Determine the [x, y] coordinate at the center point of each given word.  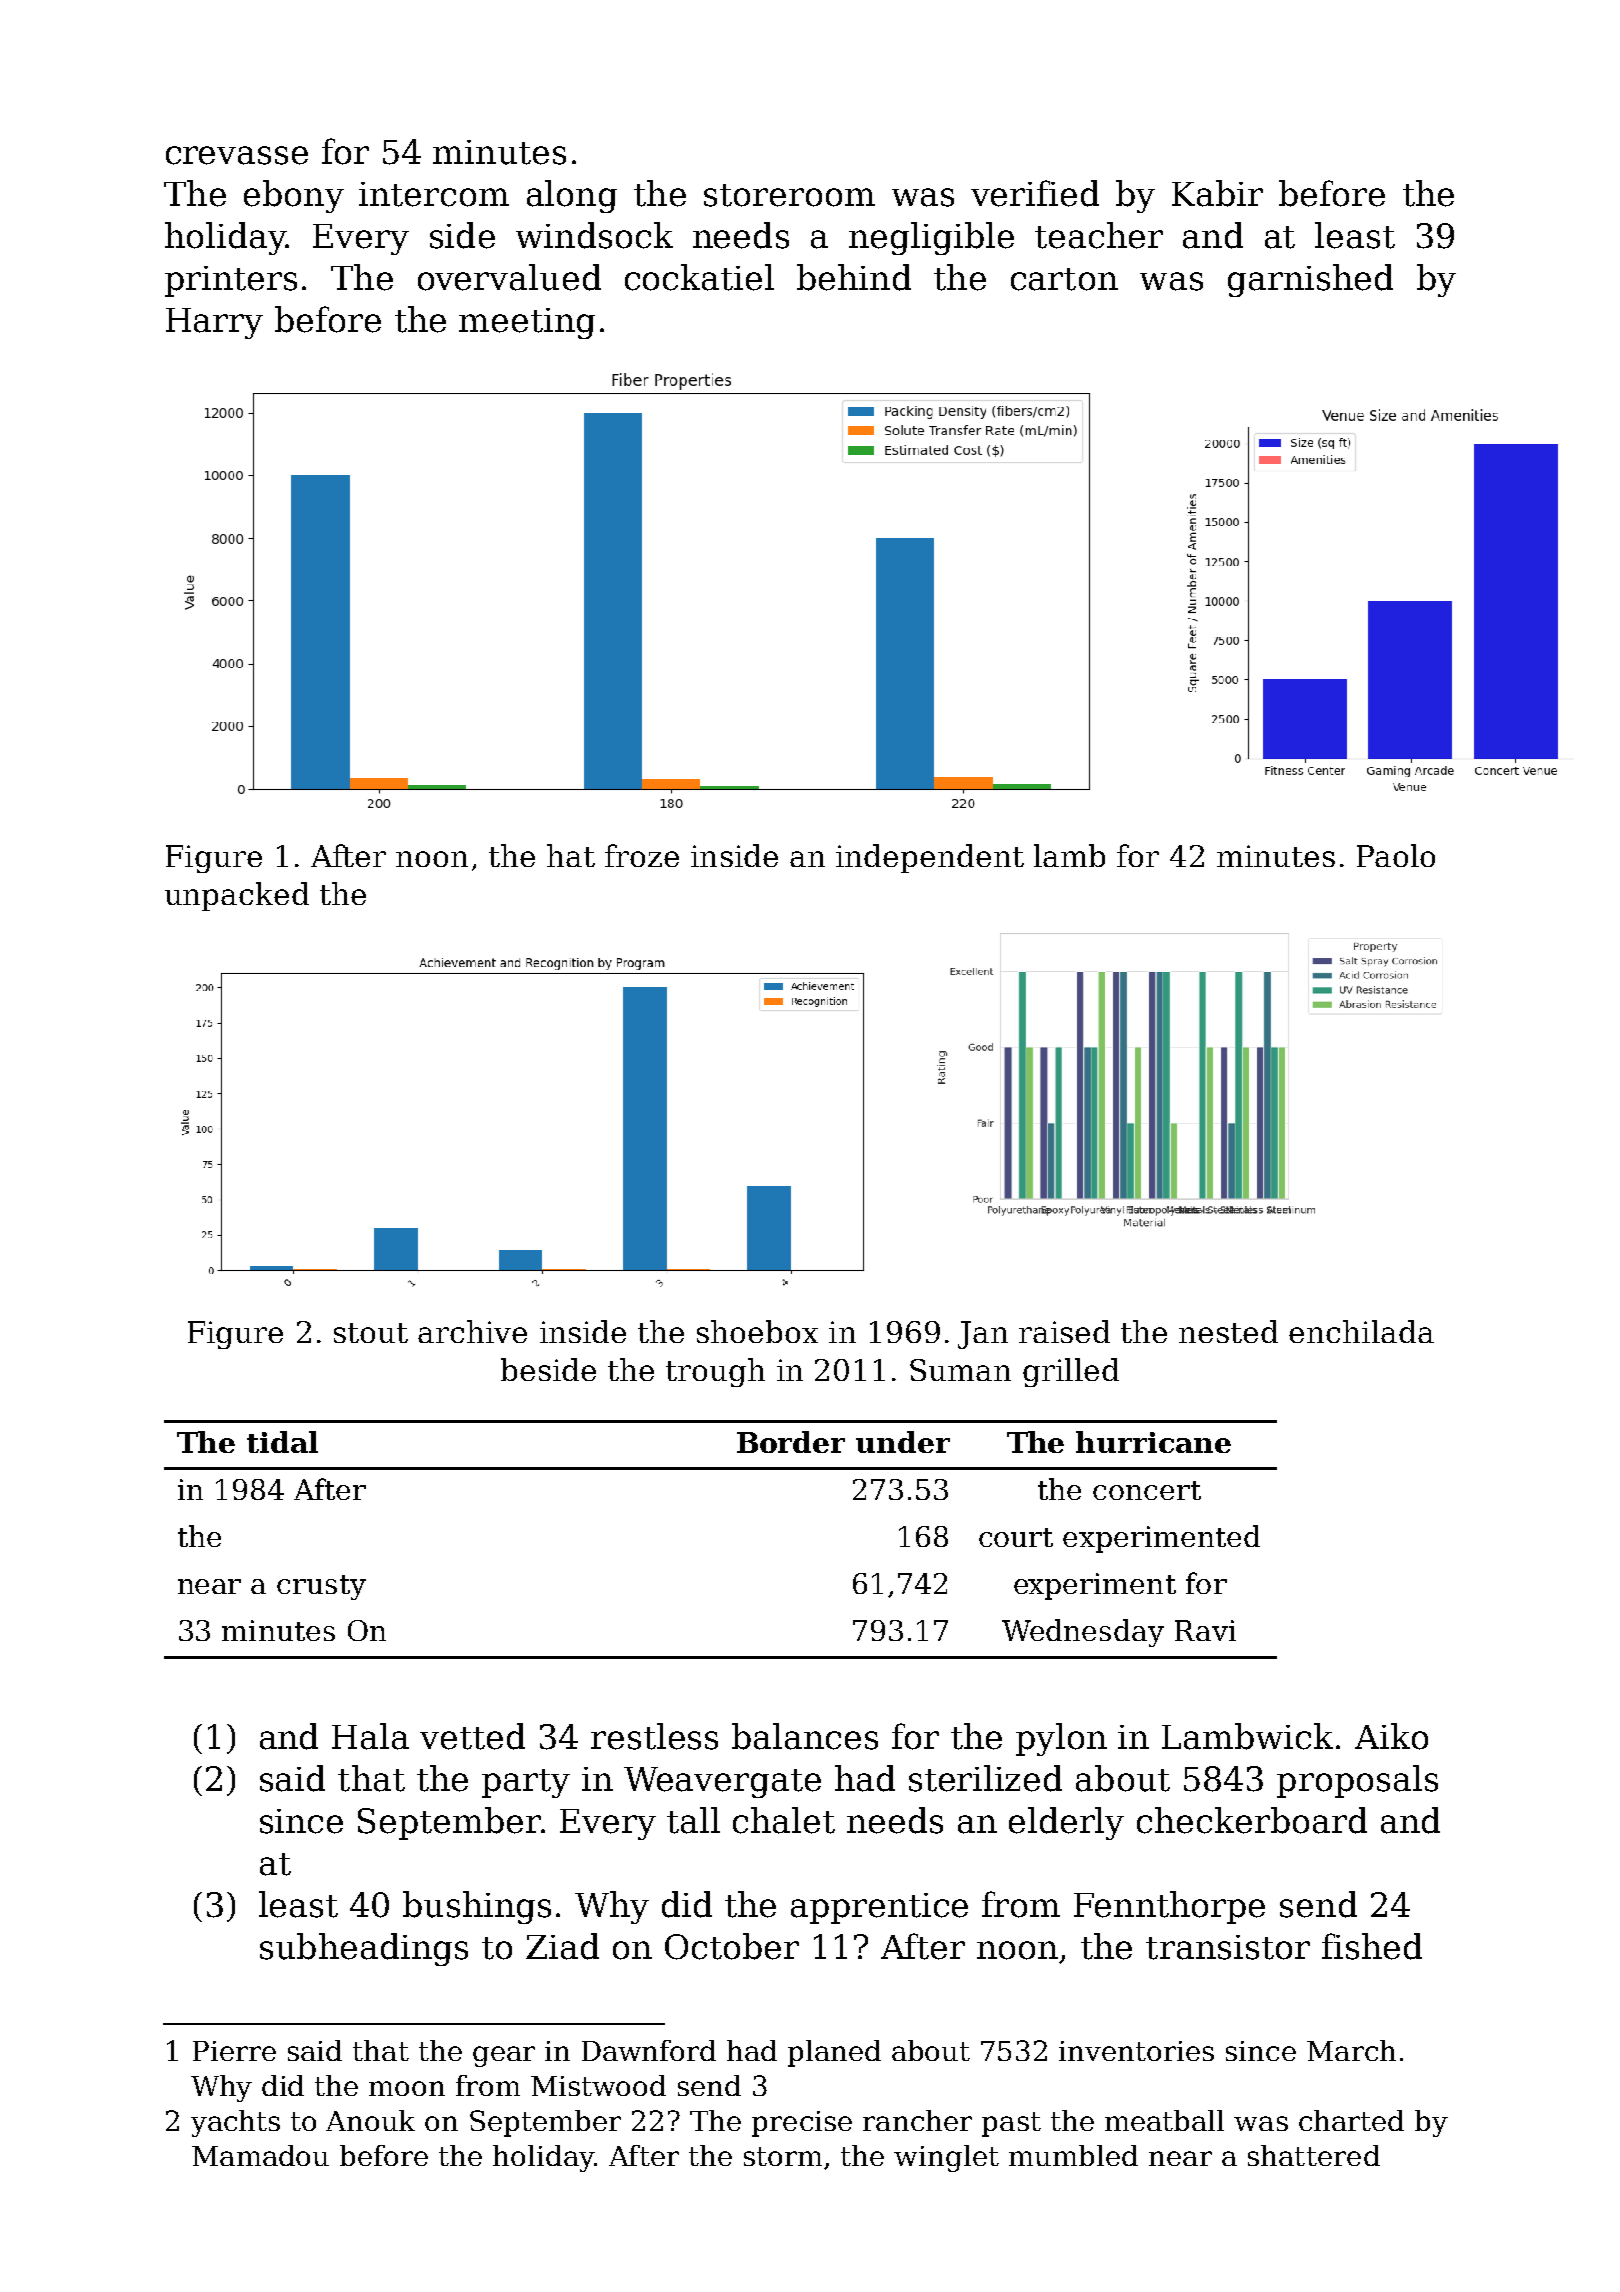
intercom [434, 194]
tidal [282, 1442]
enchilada [1361, 1331]
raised [1064, 1331]
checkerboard [1252, 1820]
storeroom [789, 195]
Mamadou [260, 2155]
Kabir [1217, 193]
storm [783, 2156]
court [1016, 1537]
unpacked [237, 896]
